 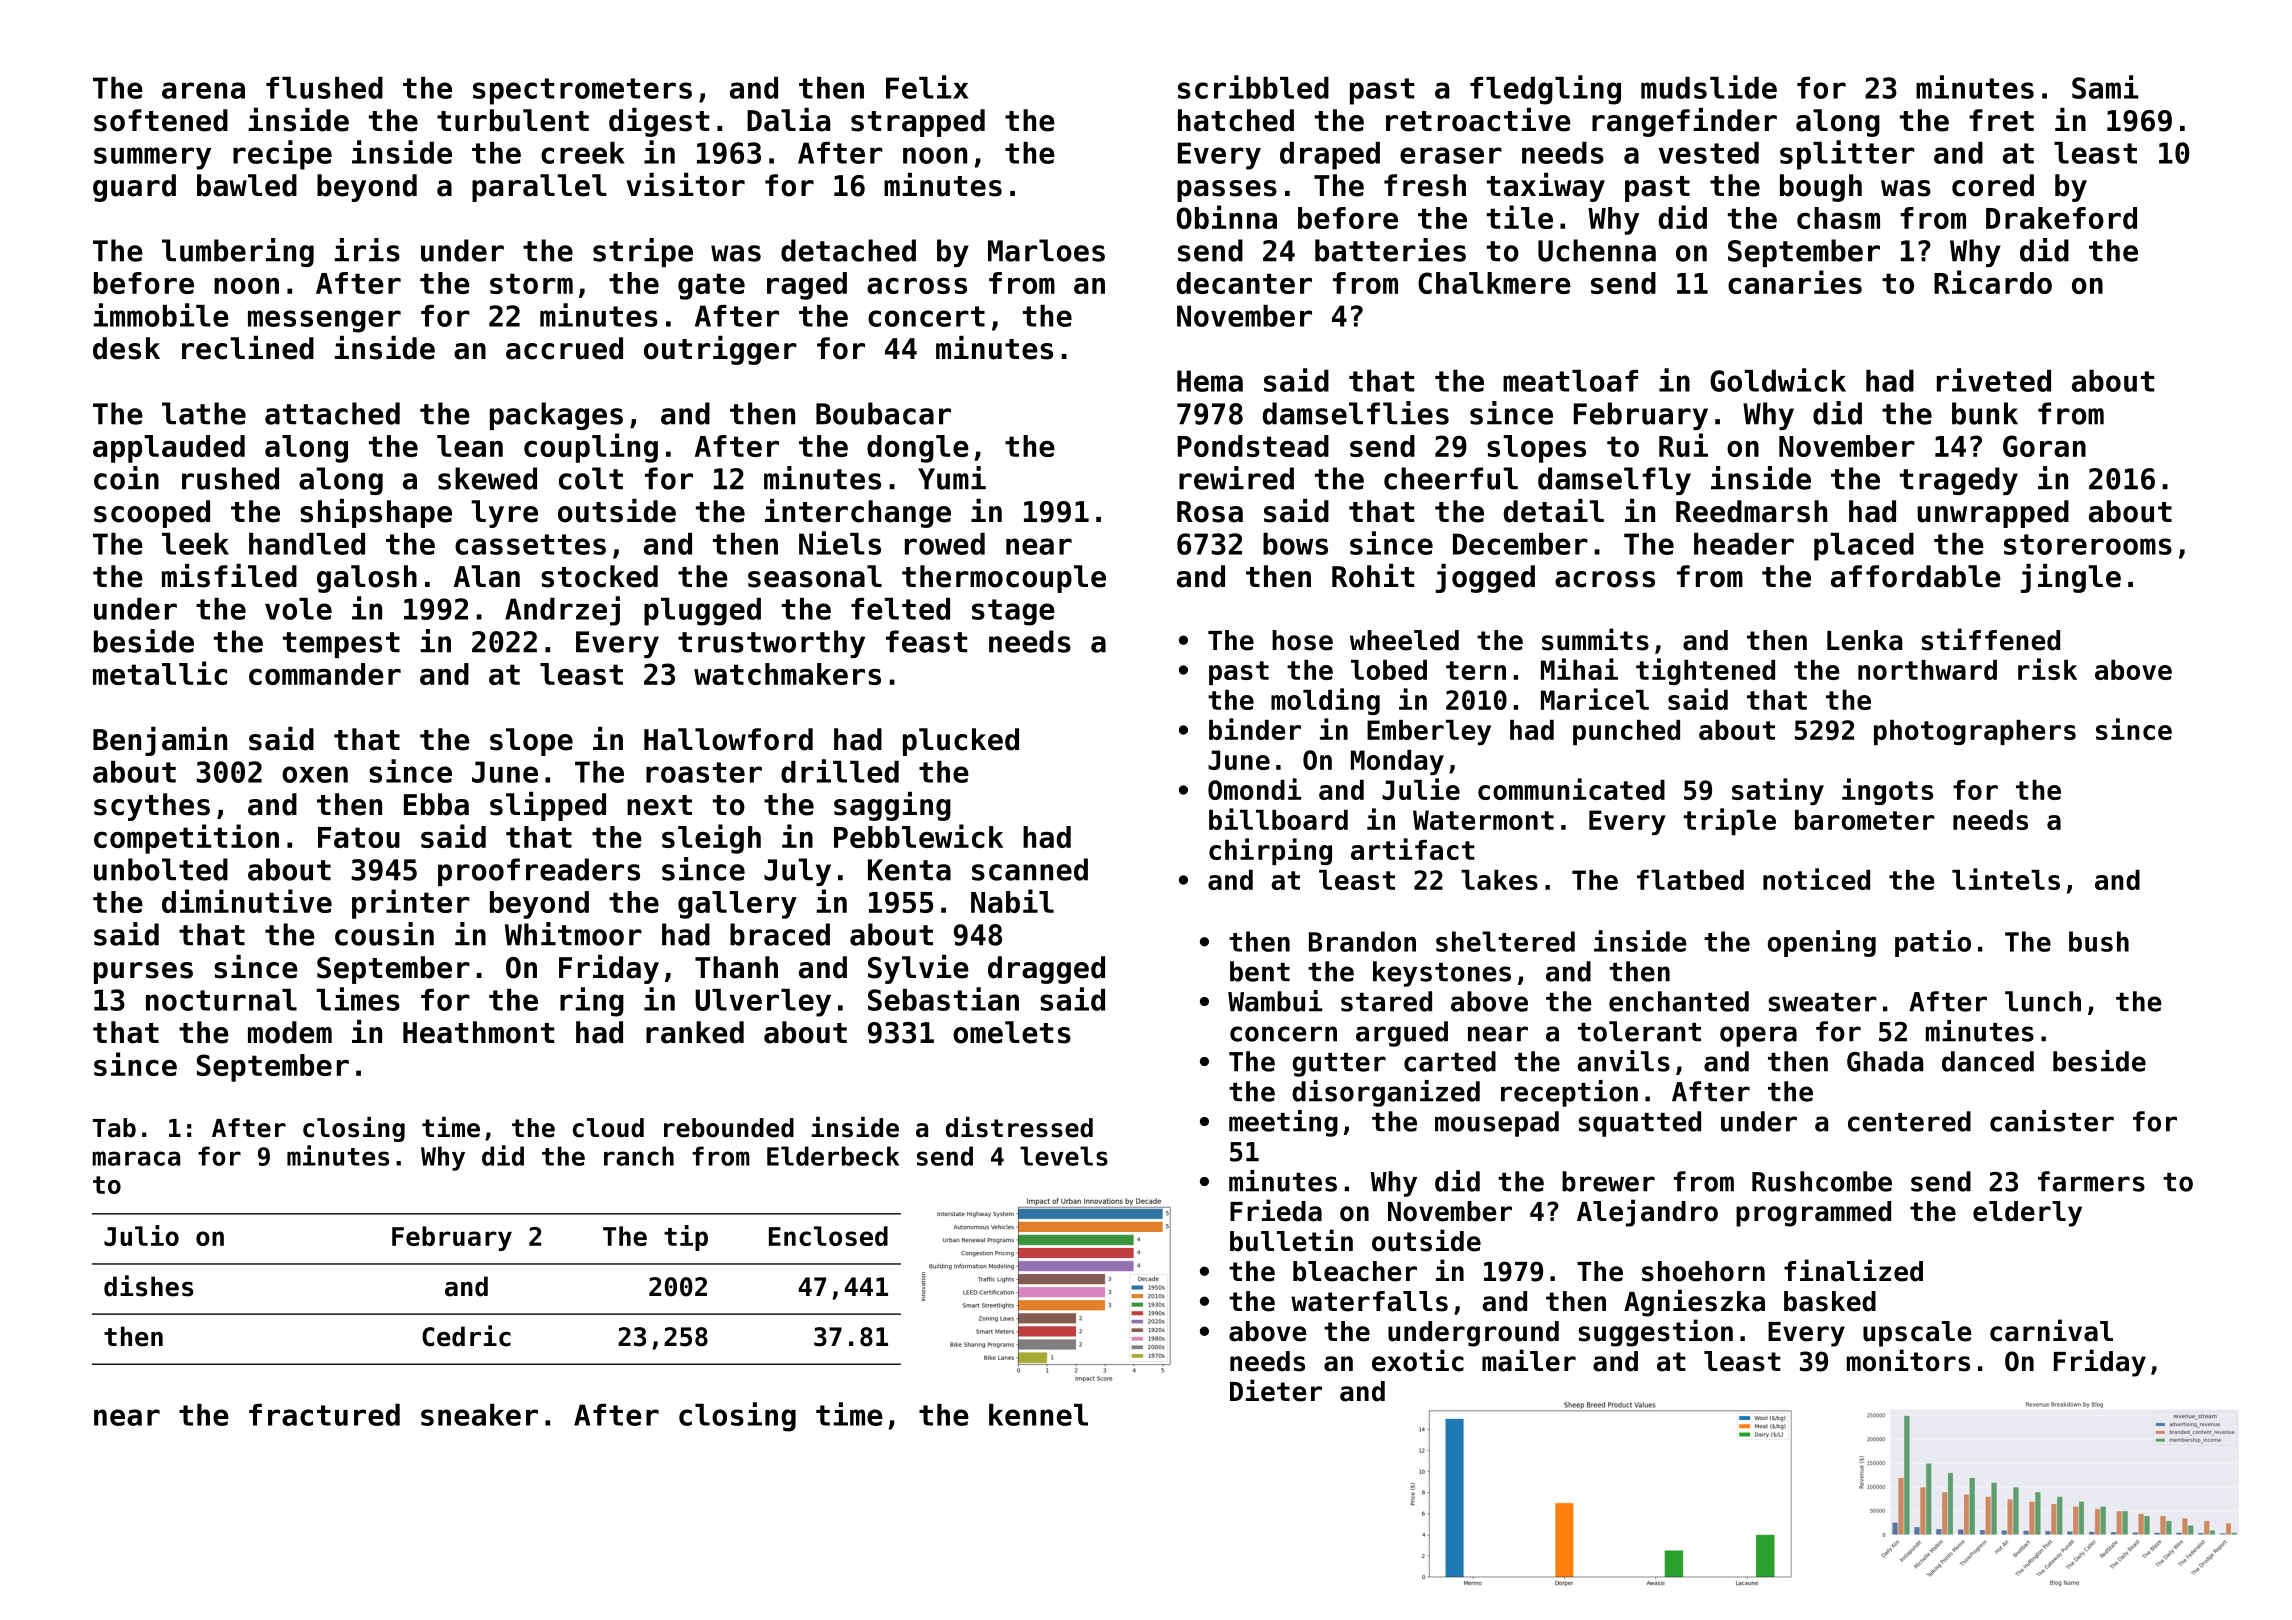 What do you see at coordinates (1709, 87) in the screenshot?
I see `mudslide` at bounding box center [1709, 87].
